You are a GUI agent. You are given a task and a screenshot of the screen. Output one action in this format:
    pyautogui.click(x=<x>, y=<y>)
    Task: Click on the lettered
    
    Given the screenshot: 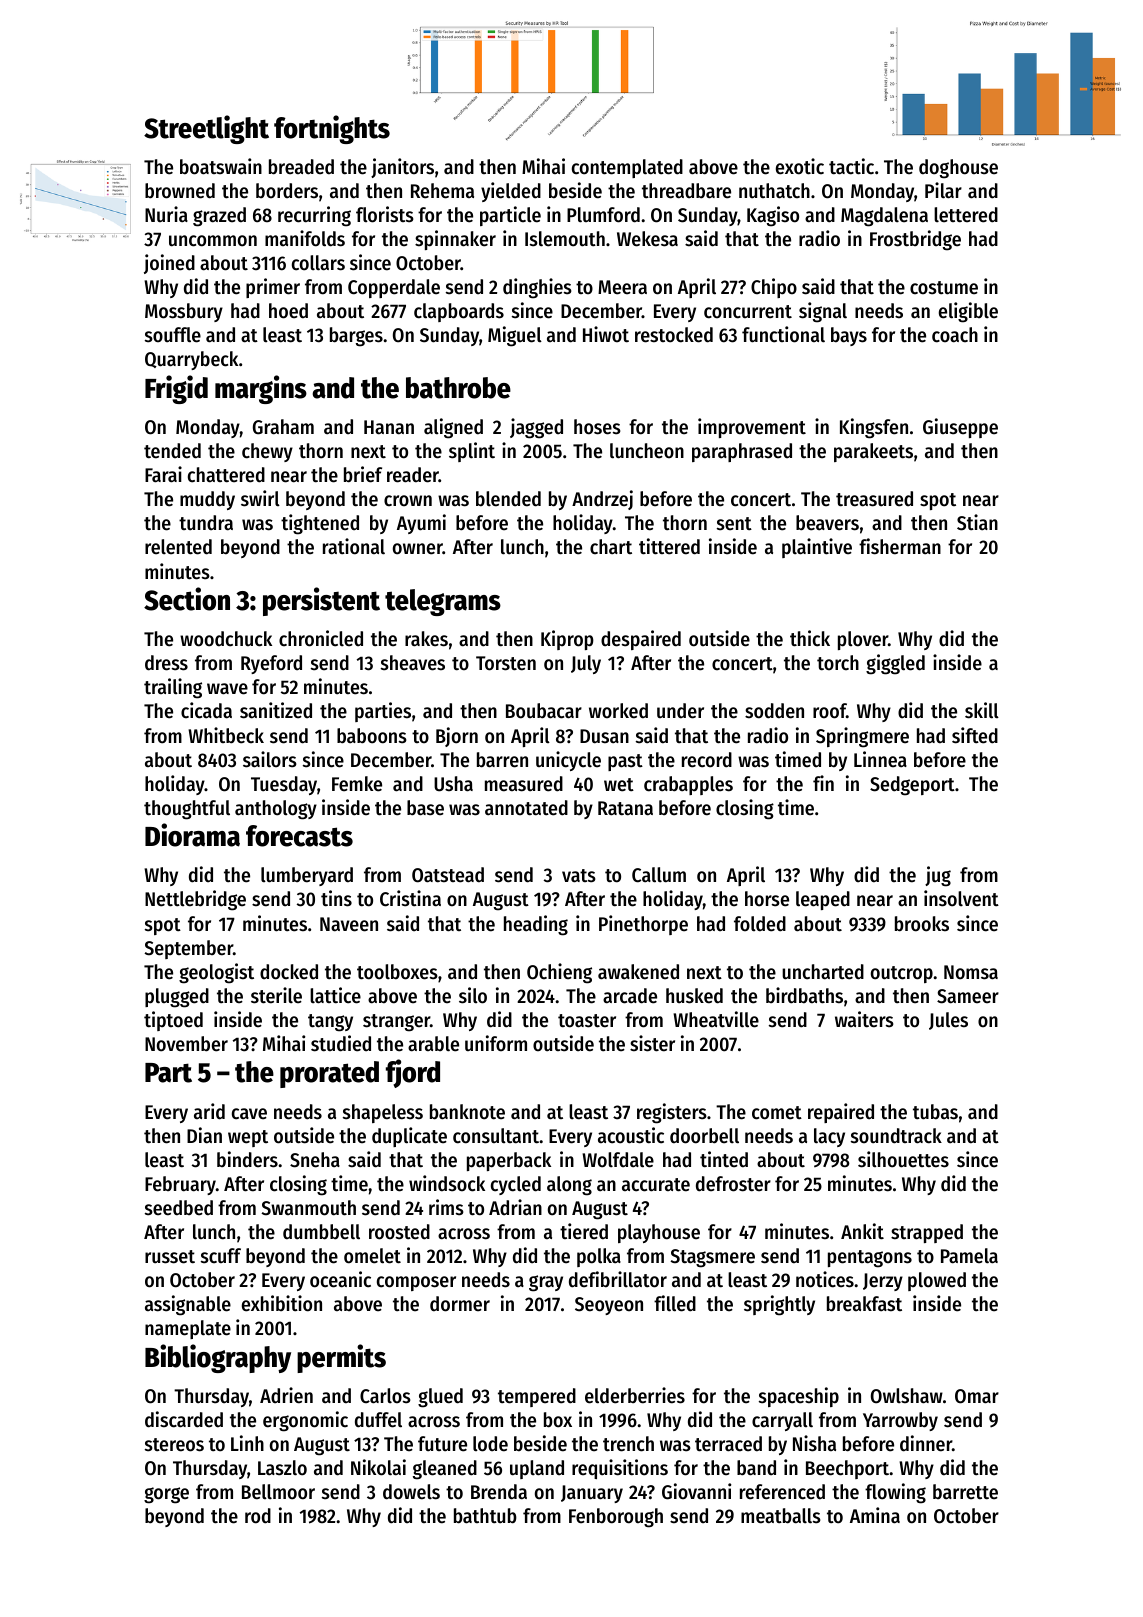 What is the action you would take?
    pyautogui.click(x=966, y=215)
